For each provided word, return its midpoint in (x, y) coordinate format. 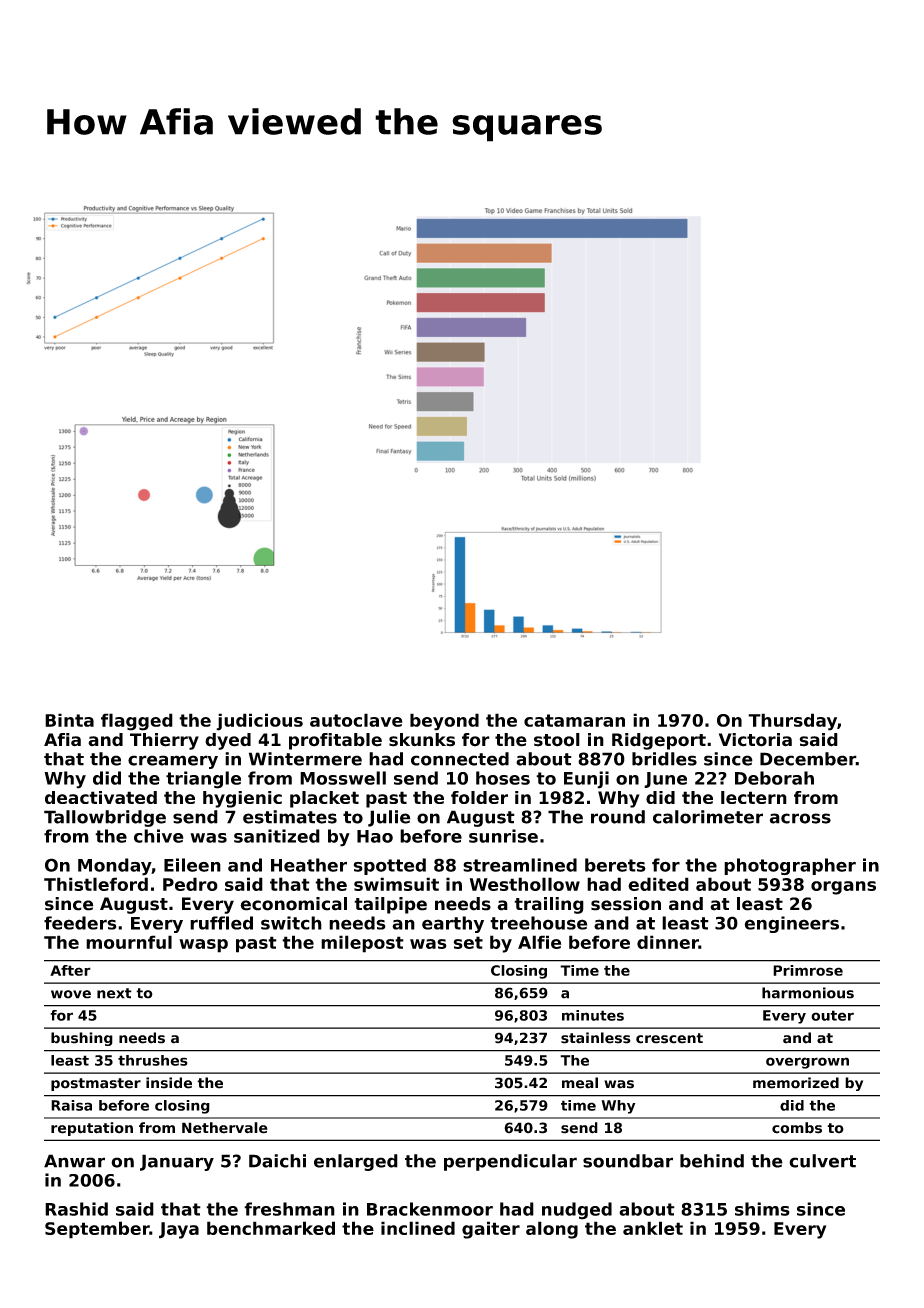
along (552, 1230)
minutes (593, 1015)
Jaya (179, 1230)
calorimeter (708, 817)
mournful (129, 942)
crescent (669, 1038)
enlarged (356, 1162)
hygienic (242, 799)
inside (169, 1083)
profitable (335, 741)
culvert (822, 1161)
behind (712, 1161)
